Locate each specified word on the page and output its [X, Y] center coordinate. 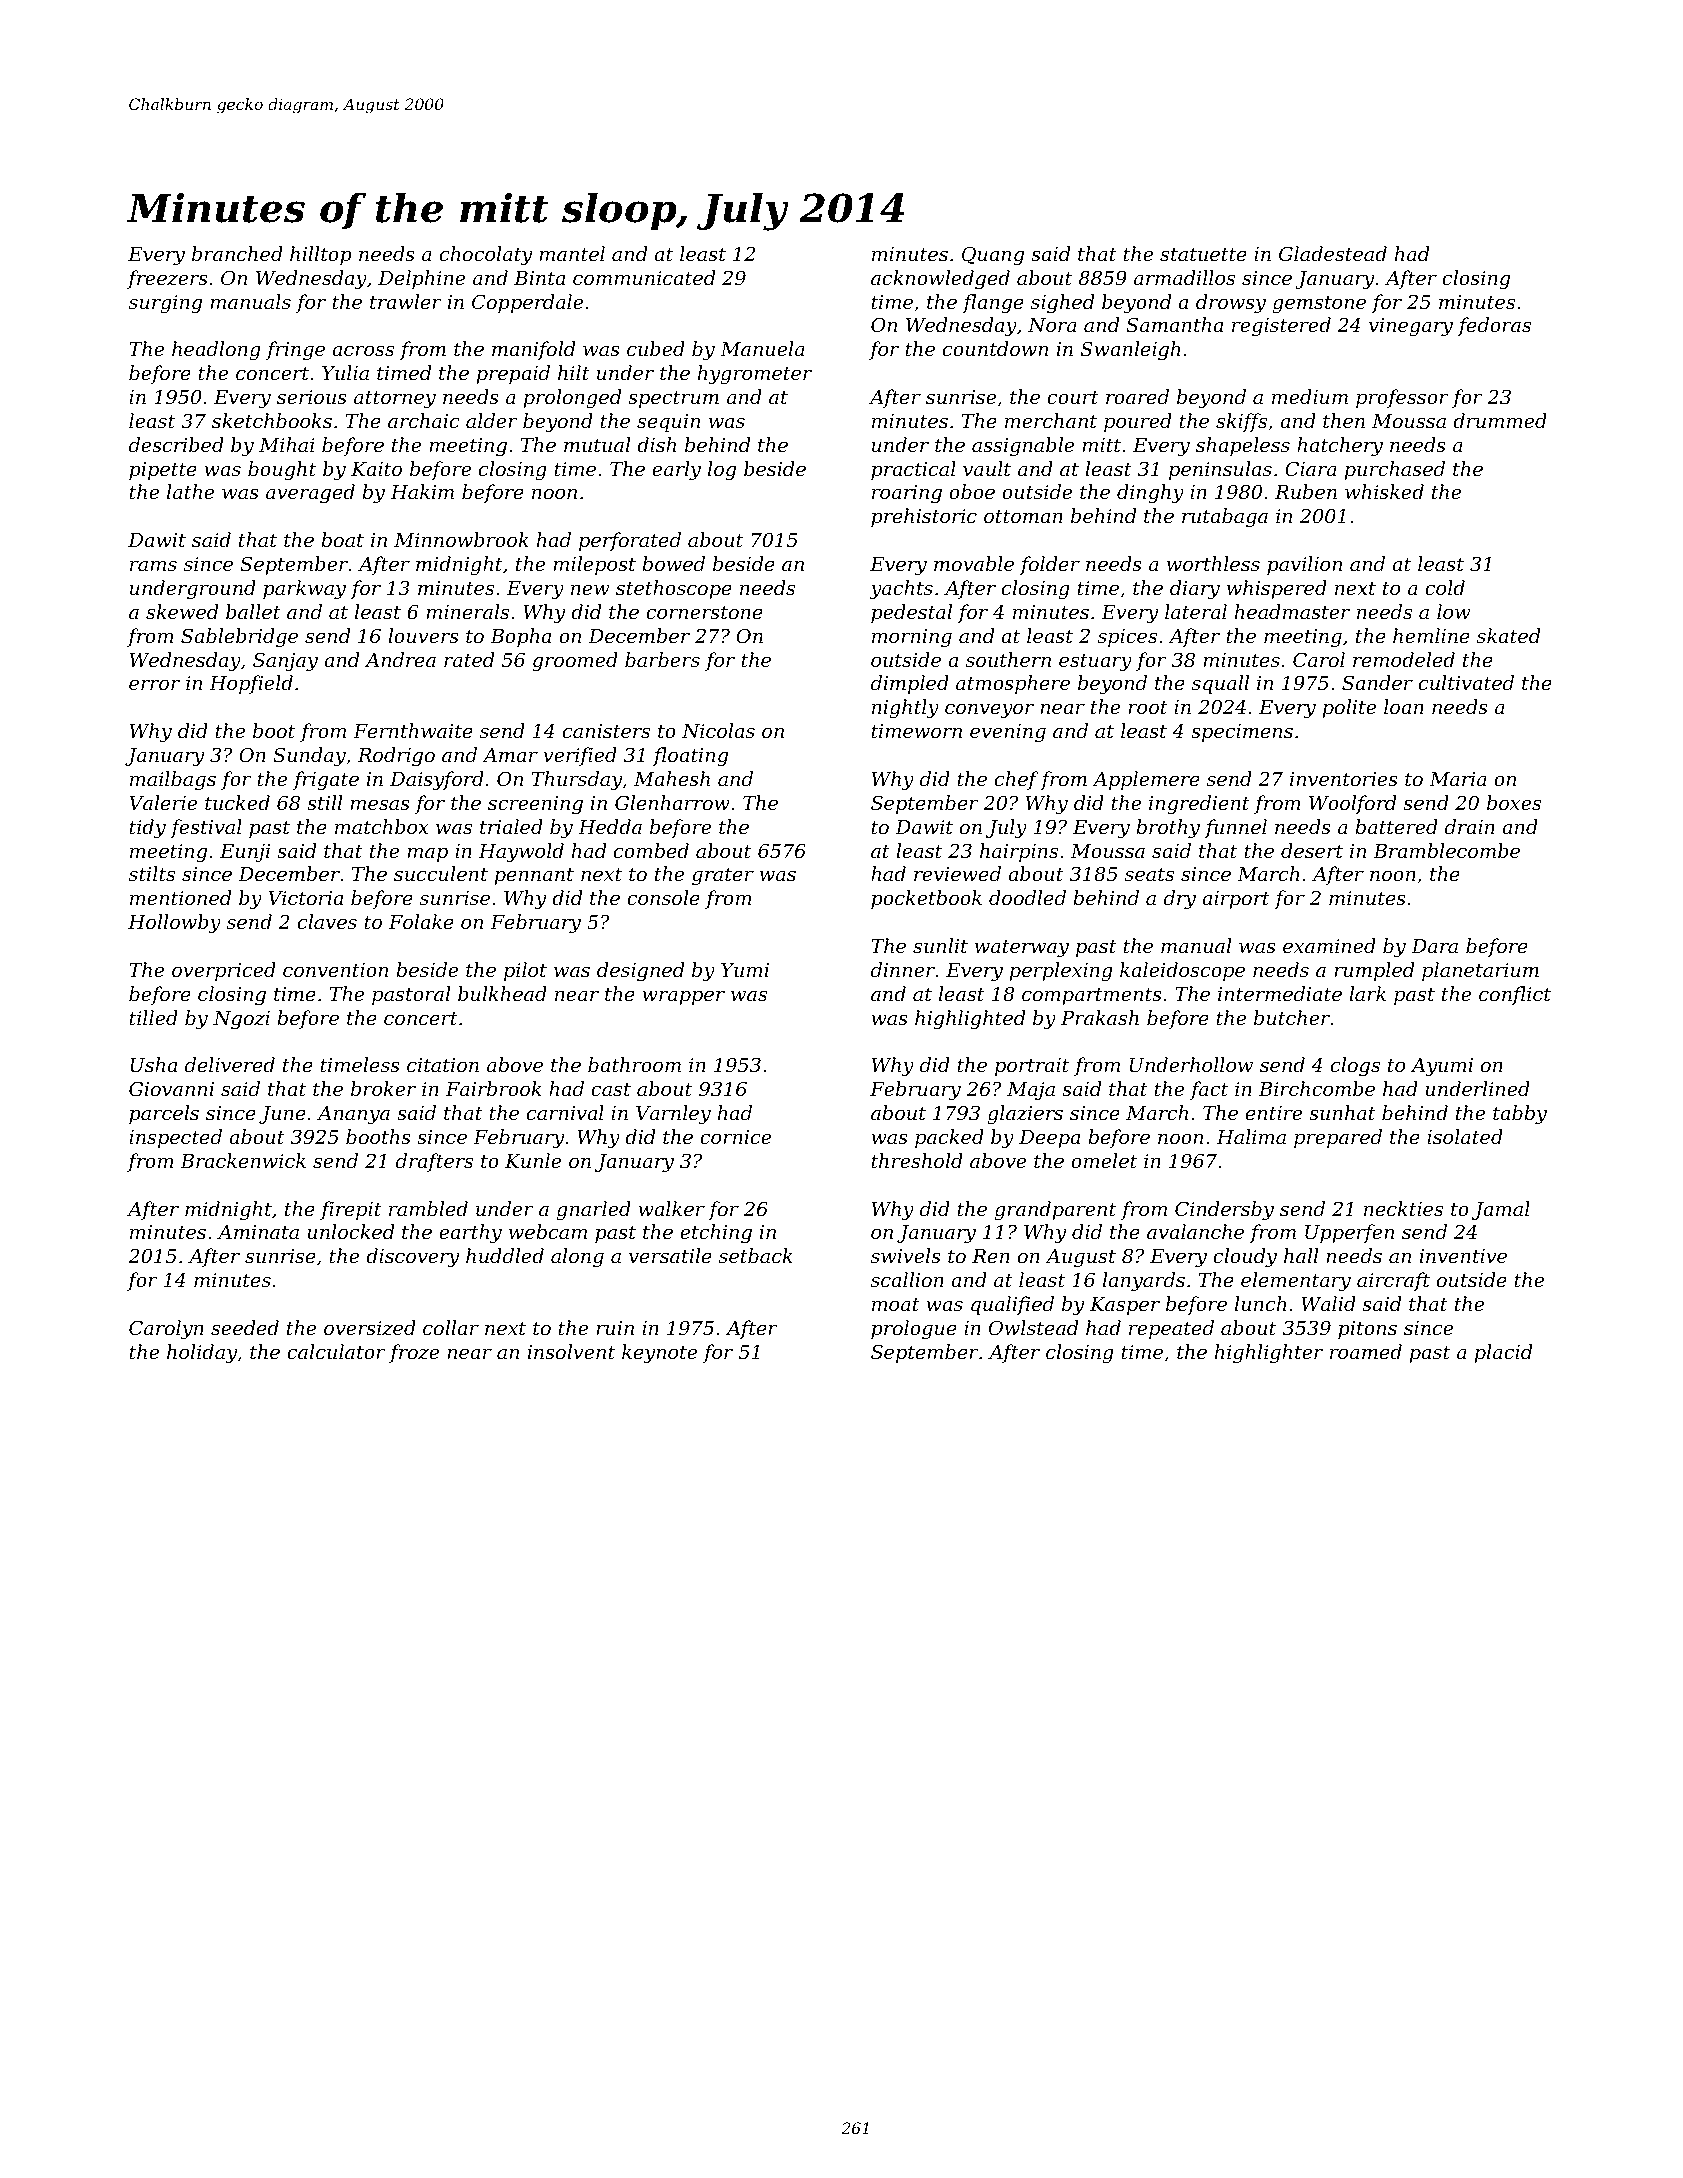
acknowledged [940, 280]
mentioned [180, 897]
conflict [1515, 995]
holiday [202, 1354]
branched [237, 253]
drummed [1500, 420]
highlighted [970, 1019]
